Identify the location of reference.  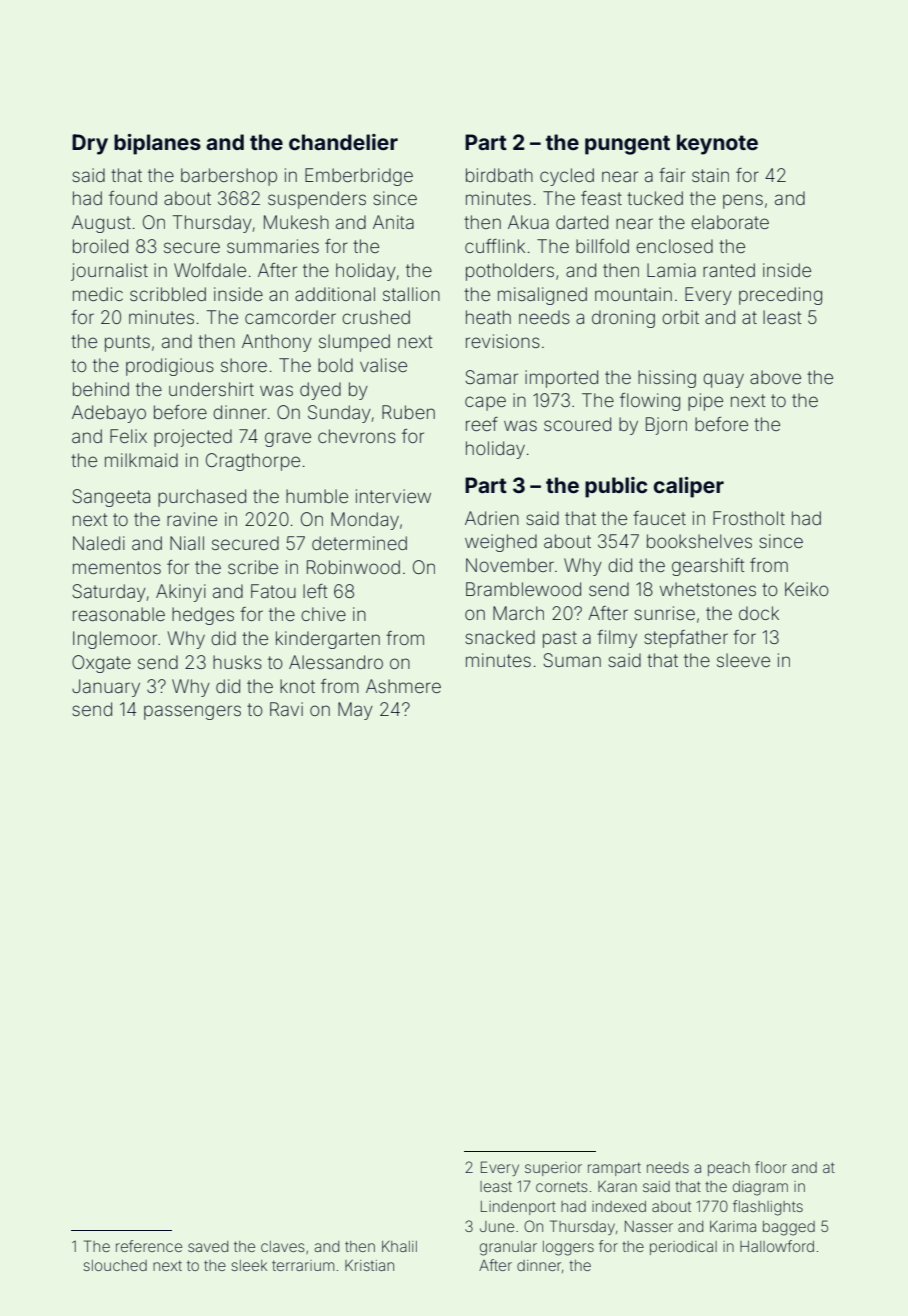
(149, 1246).
